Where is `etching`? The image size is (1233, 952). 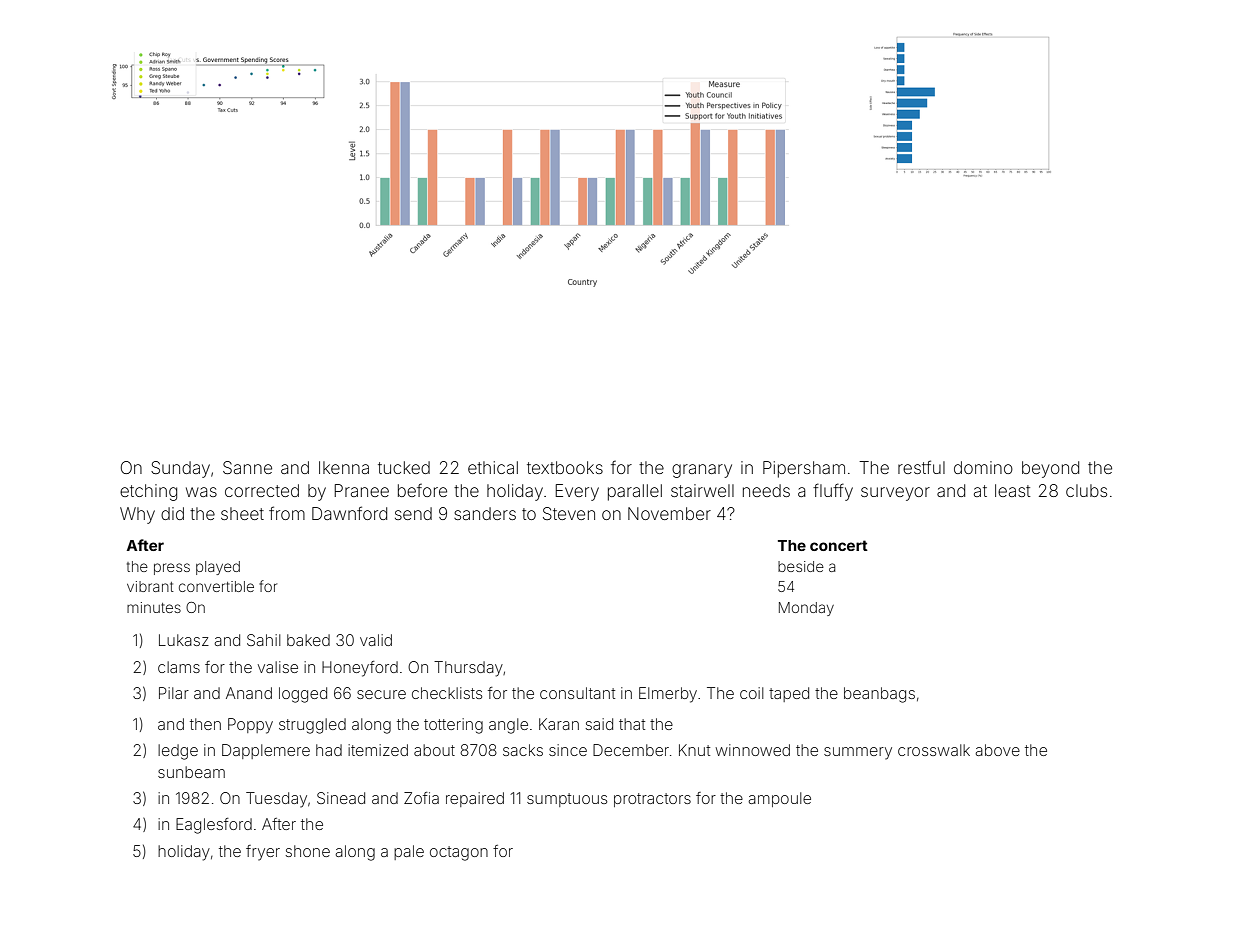 etching is located at coordinates (148, 492).
